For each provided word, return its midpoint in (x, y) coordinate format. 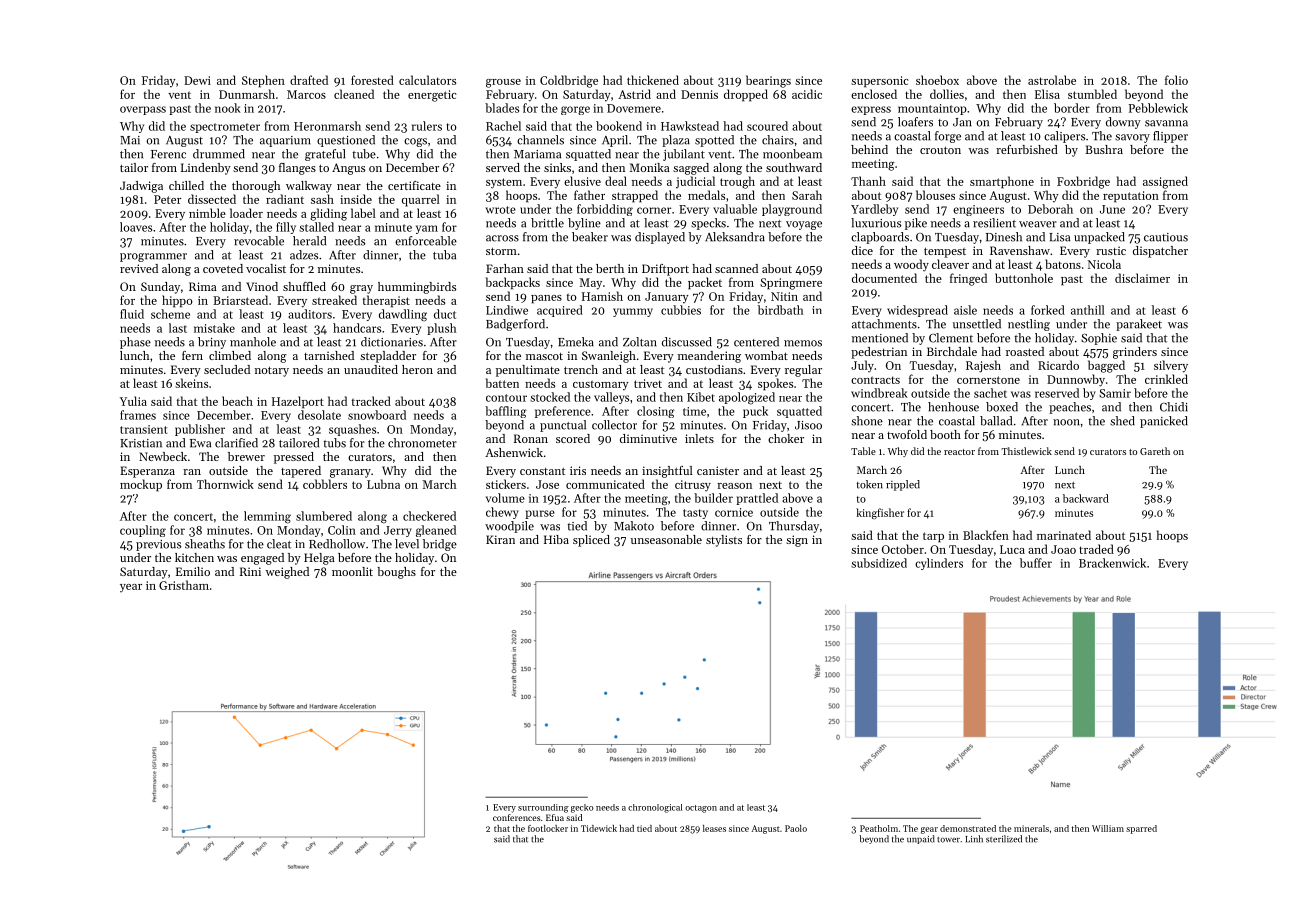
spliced (591, 541)
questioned (346, 141)
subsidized (879, 563)
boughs (396, 573)
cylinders (939, 564)
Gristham (184, 585)
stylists (724, 541)
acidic (807, 94)
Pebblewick (1158, 108)
